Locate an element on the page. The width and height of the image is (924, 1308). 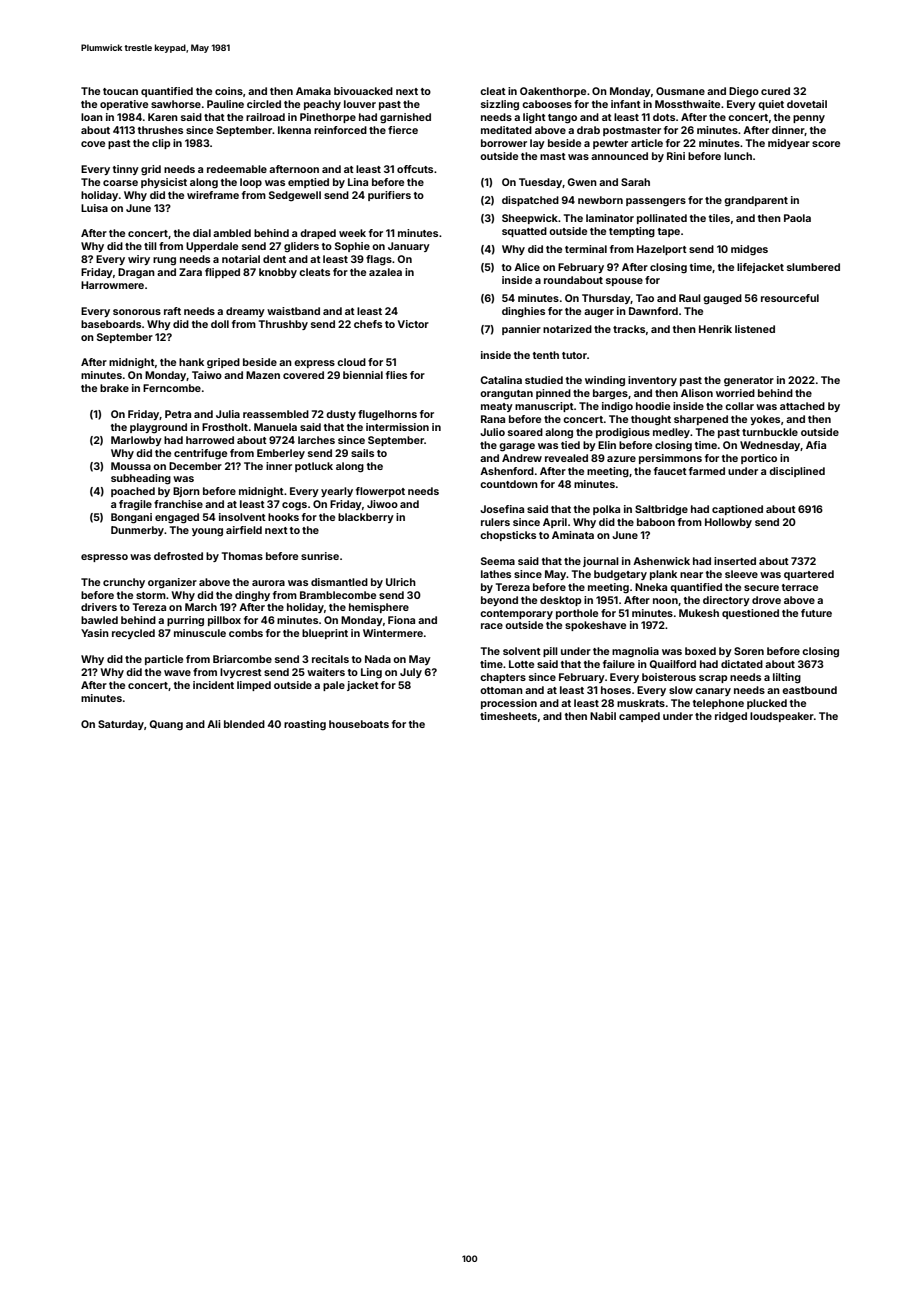
clip is located at coordinates (161, 144).
